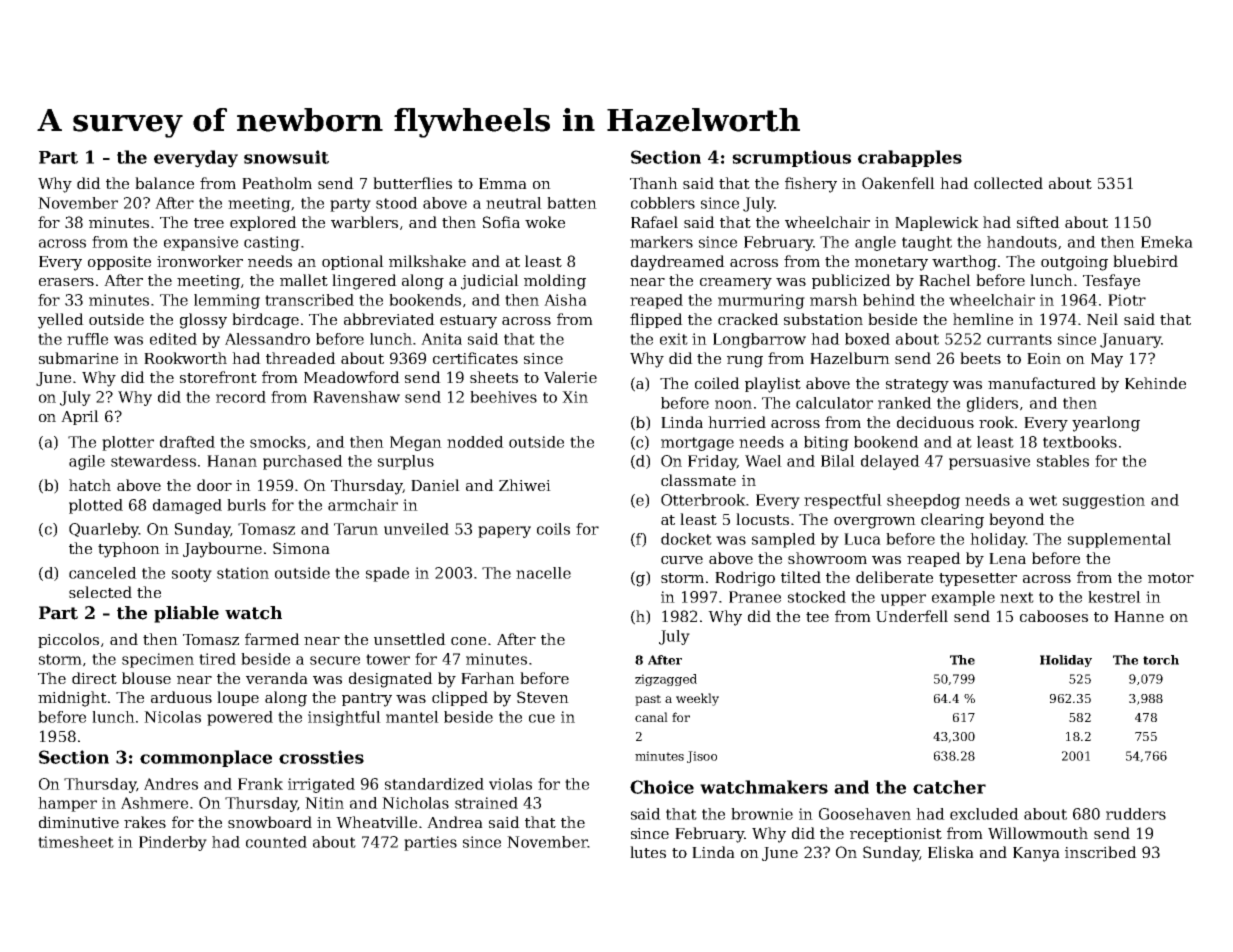 Image resolution: width=1233 pixels, height=952 pixels. What do you see at coordinates (277, 678) in the image?
I see `veranda` at bounding box center [277, 678].
